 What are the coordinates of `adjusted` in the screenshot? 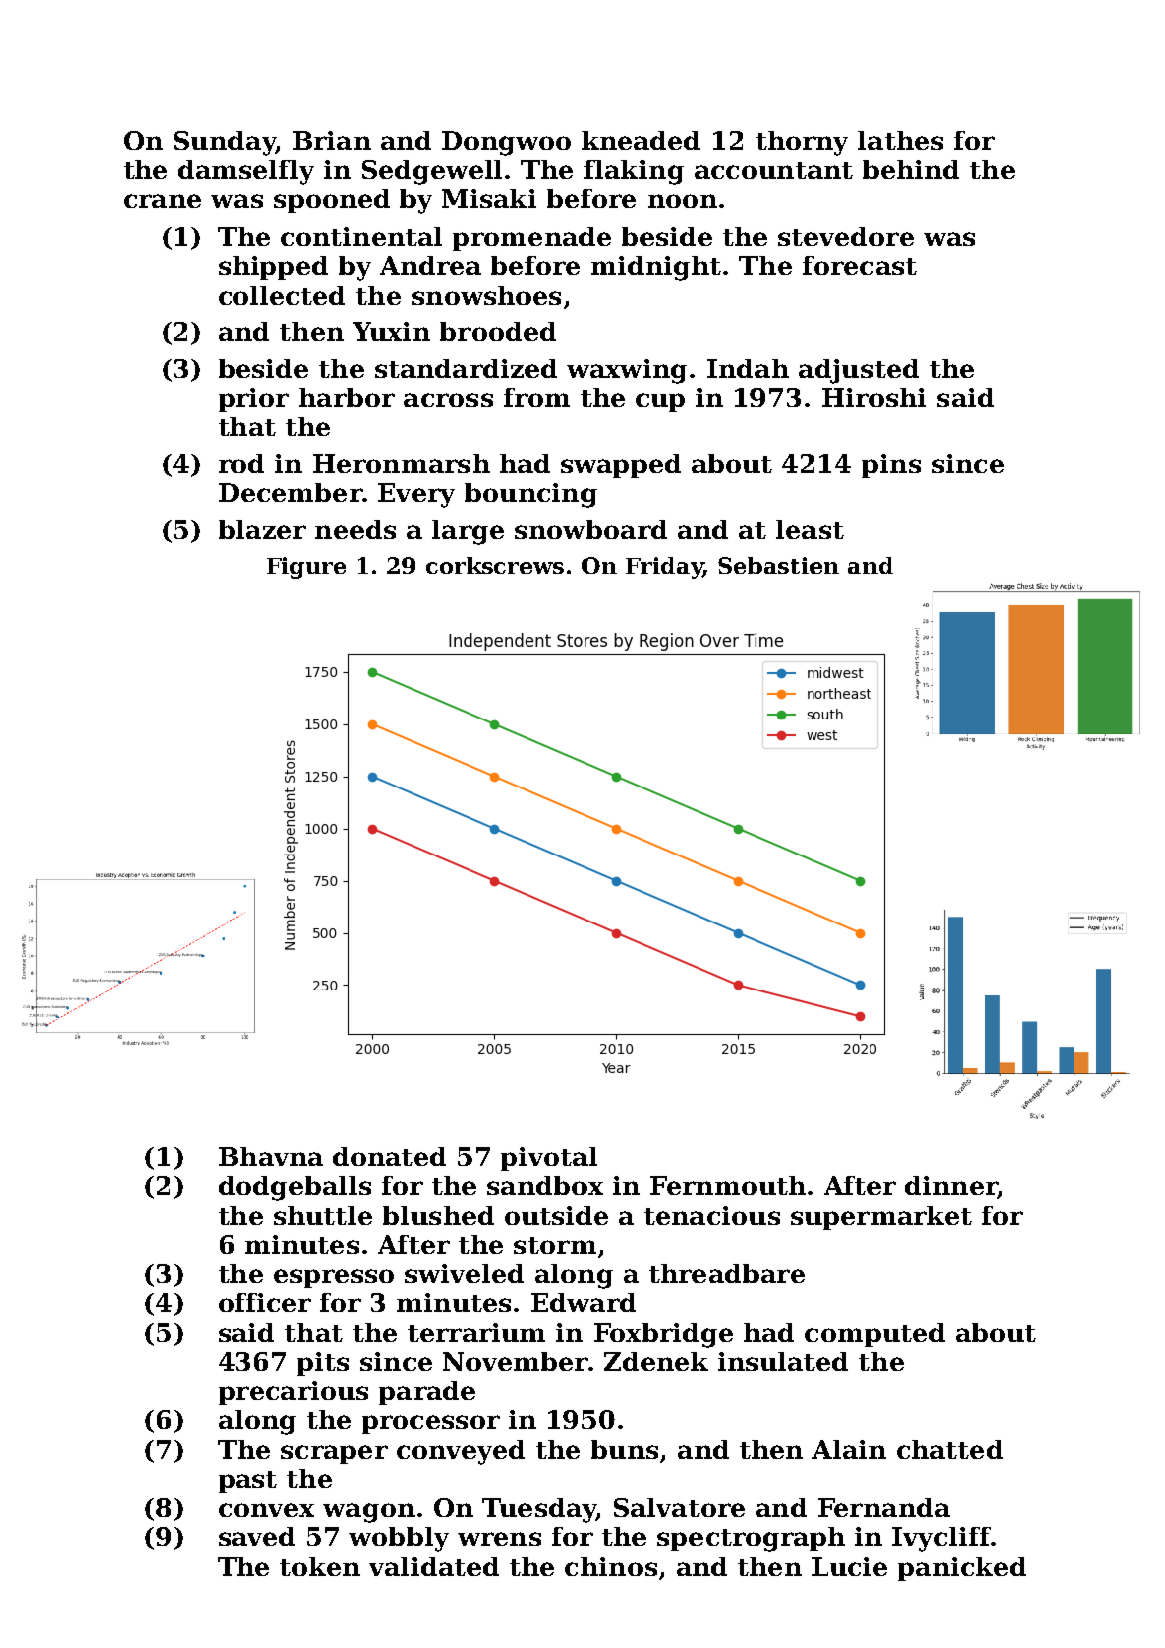 It's located at (859, 371).
